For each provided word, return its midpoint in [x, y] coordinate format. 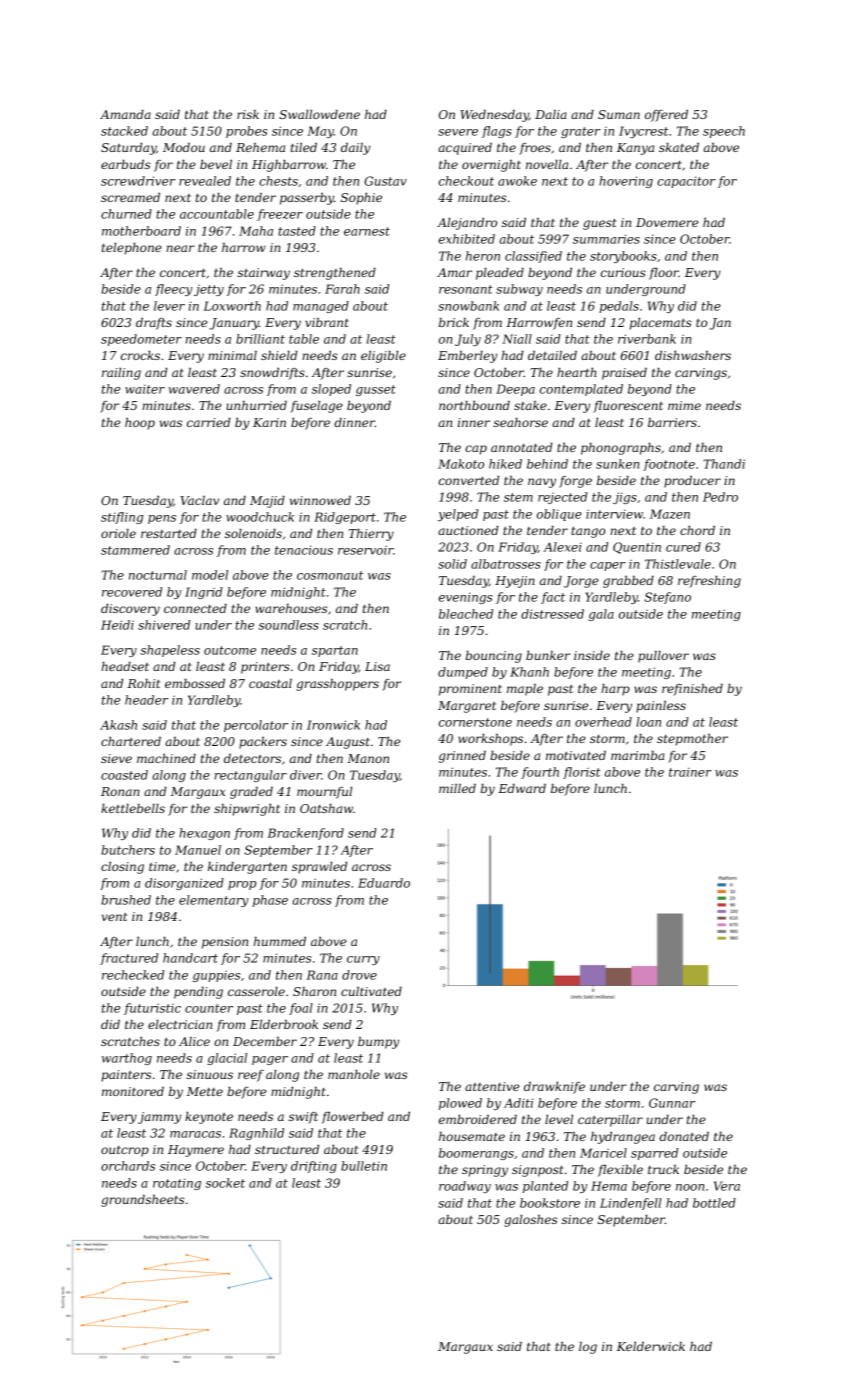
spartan [335, 651]
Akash [118, 725]
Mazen [670, 514]
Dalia [551, 114]
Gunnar [672, 1103]
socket [225, 1183]
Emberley [467, 357]
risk [248, 114]
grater [580, 132]
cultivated [371, 991]
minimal [232, 355]
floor [664, 274]
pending [198, 993]
